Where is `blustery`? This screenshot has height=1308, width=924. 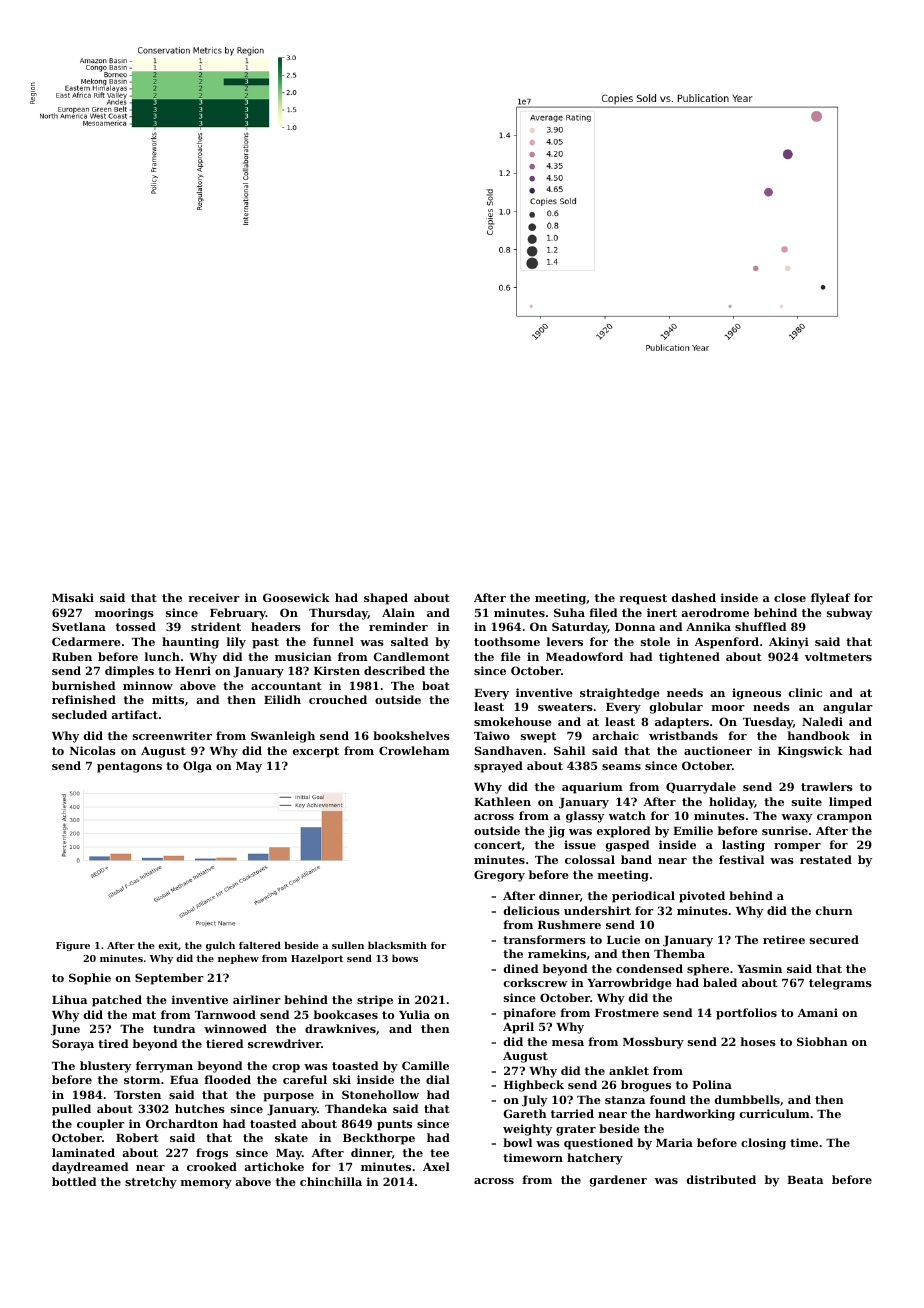
blustery is located at coordinates (105, 1067).
